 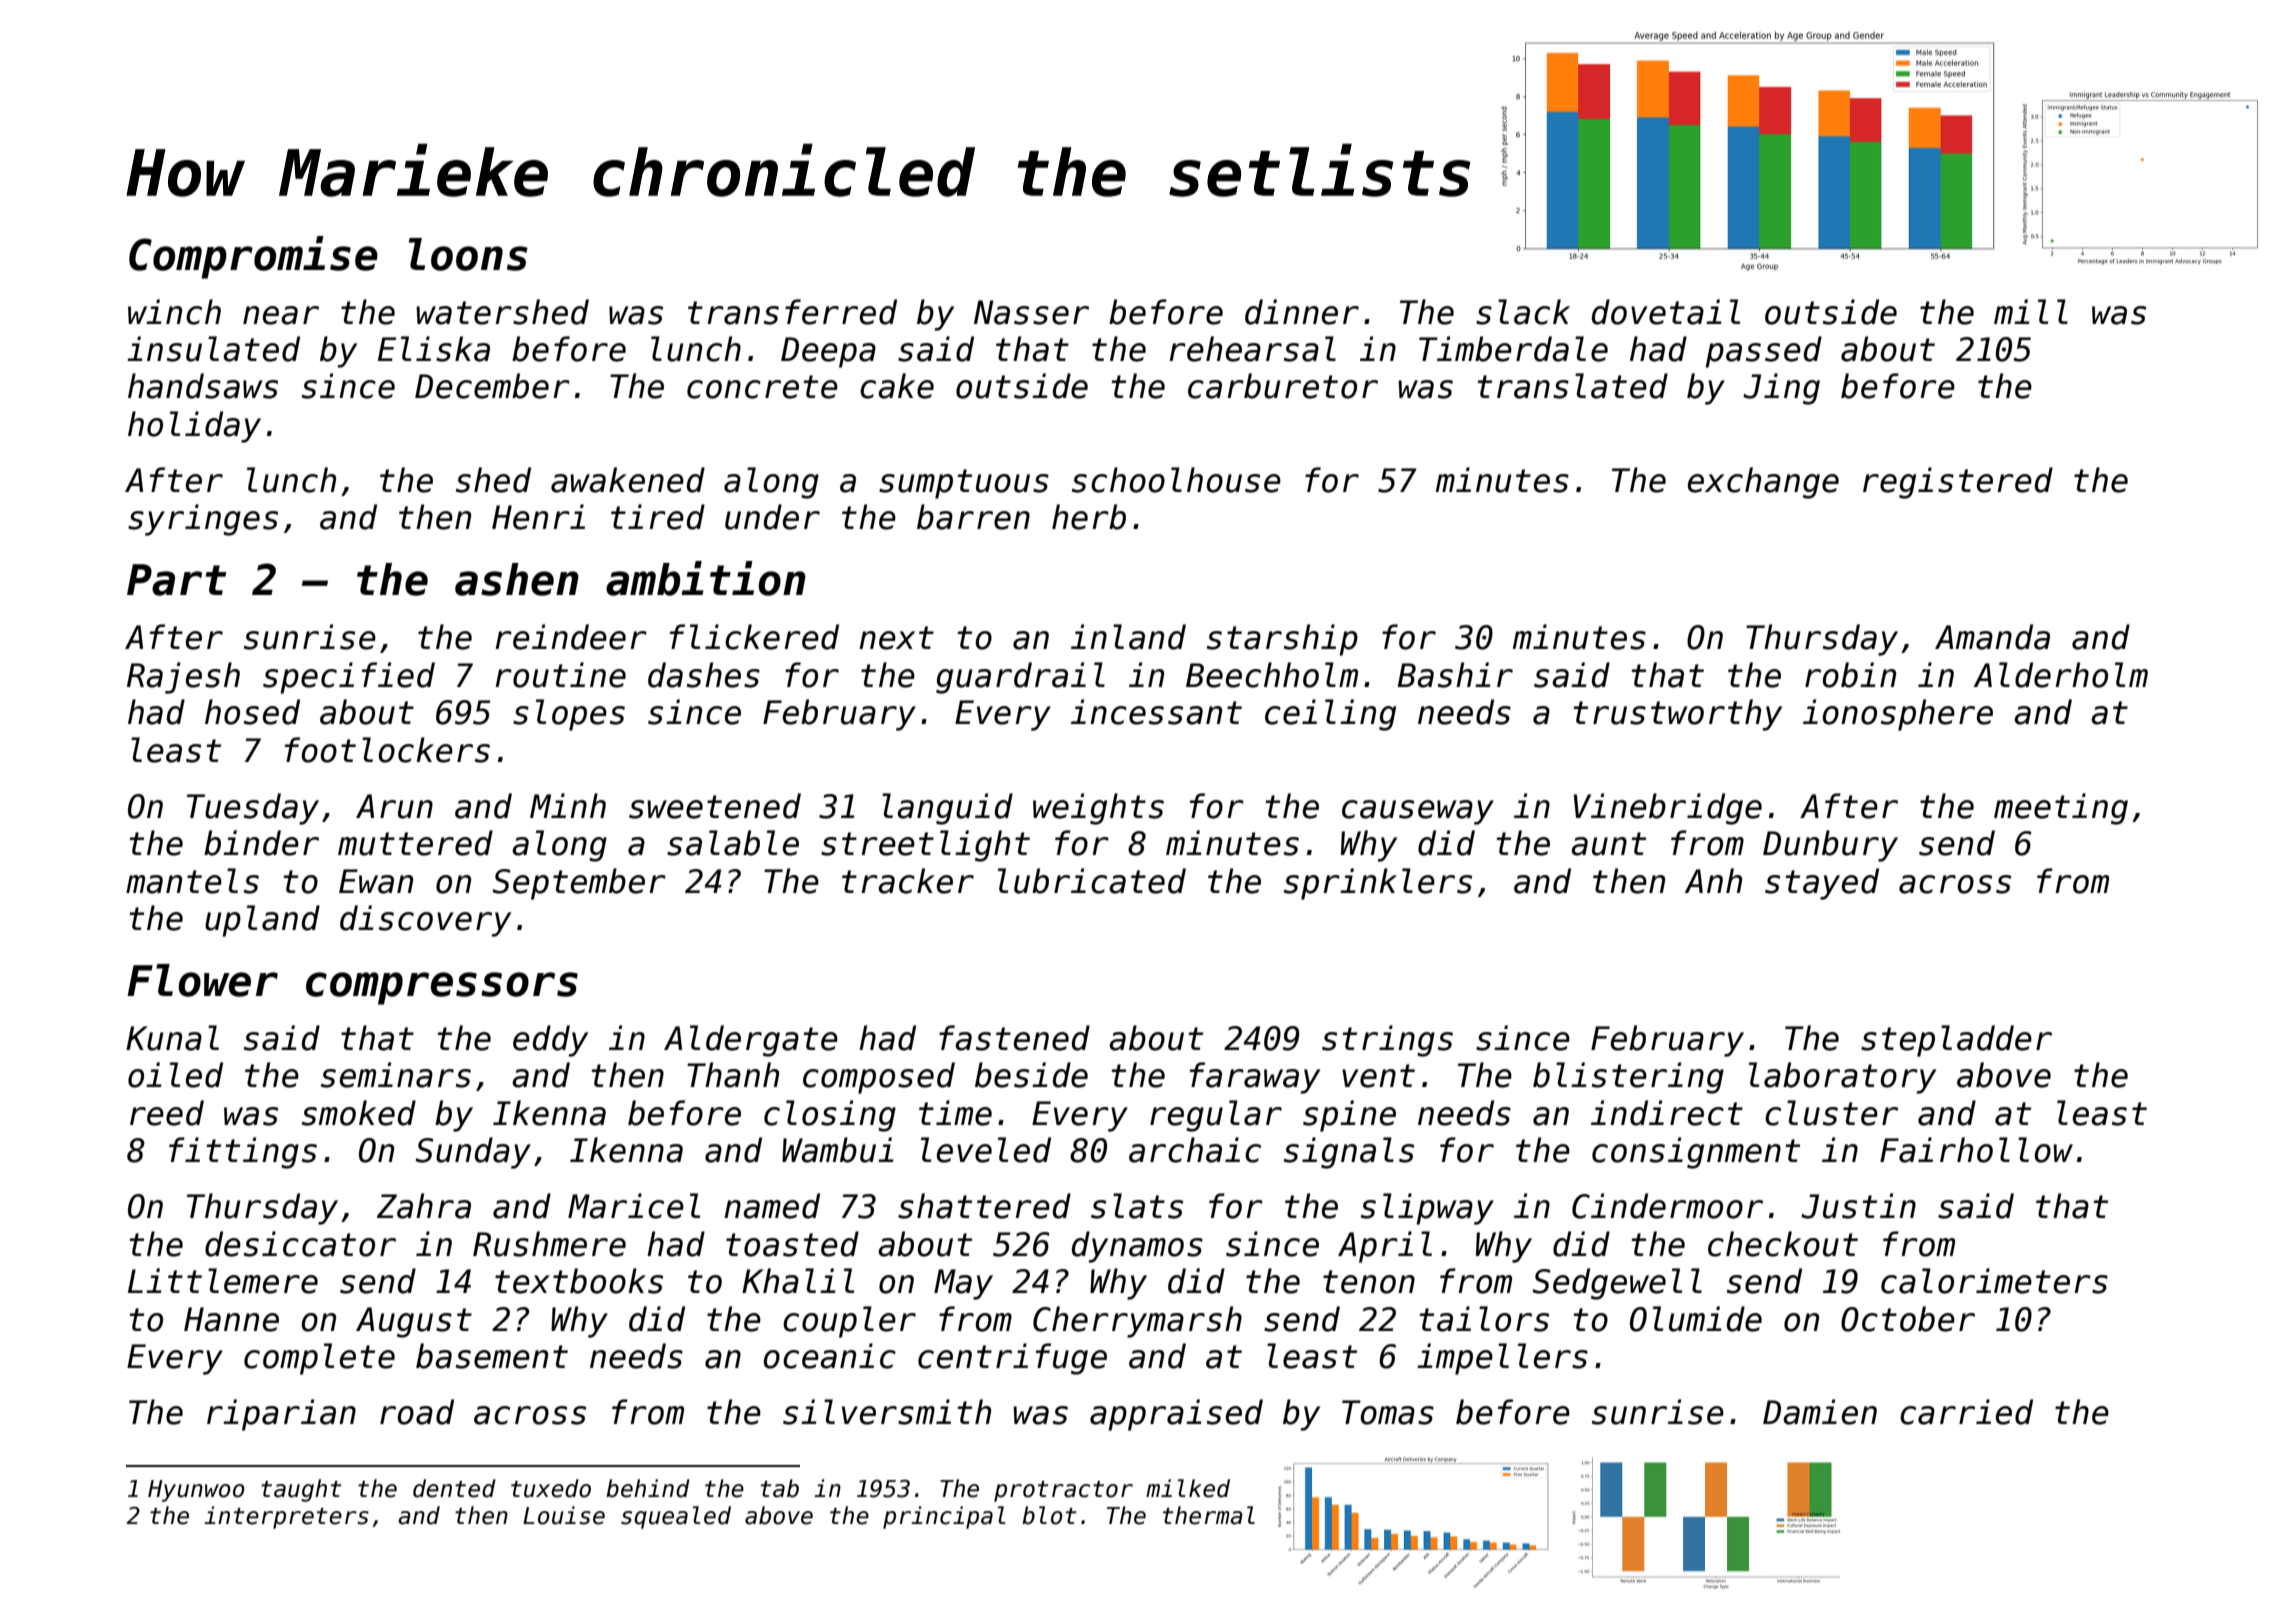 I want to click on stepladder, so click(x=1956, y=1041).
